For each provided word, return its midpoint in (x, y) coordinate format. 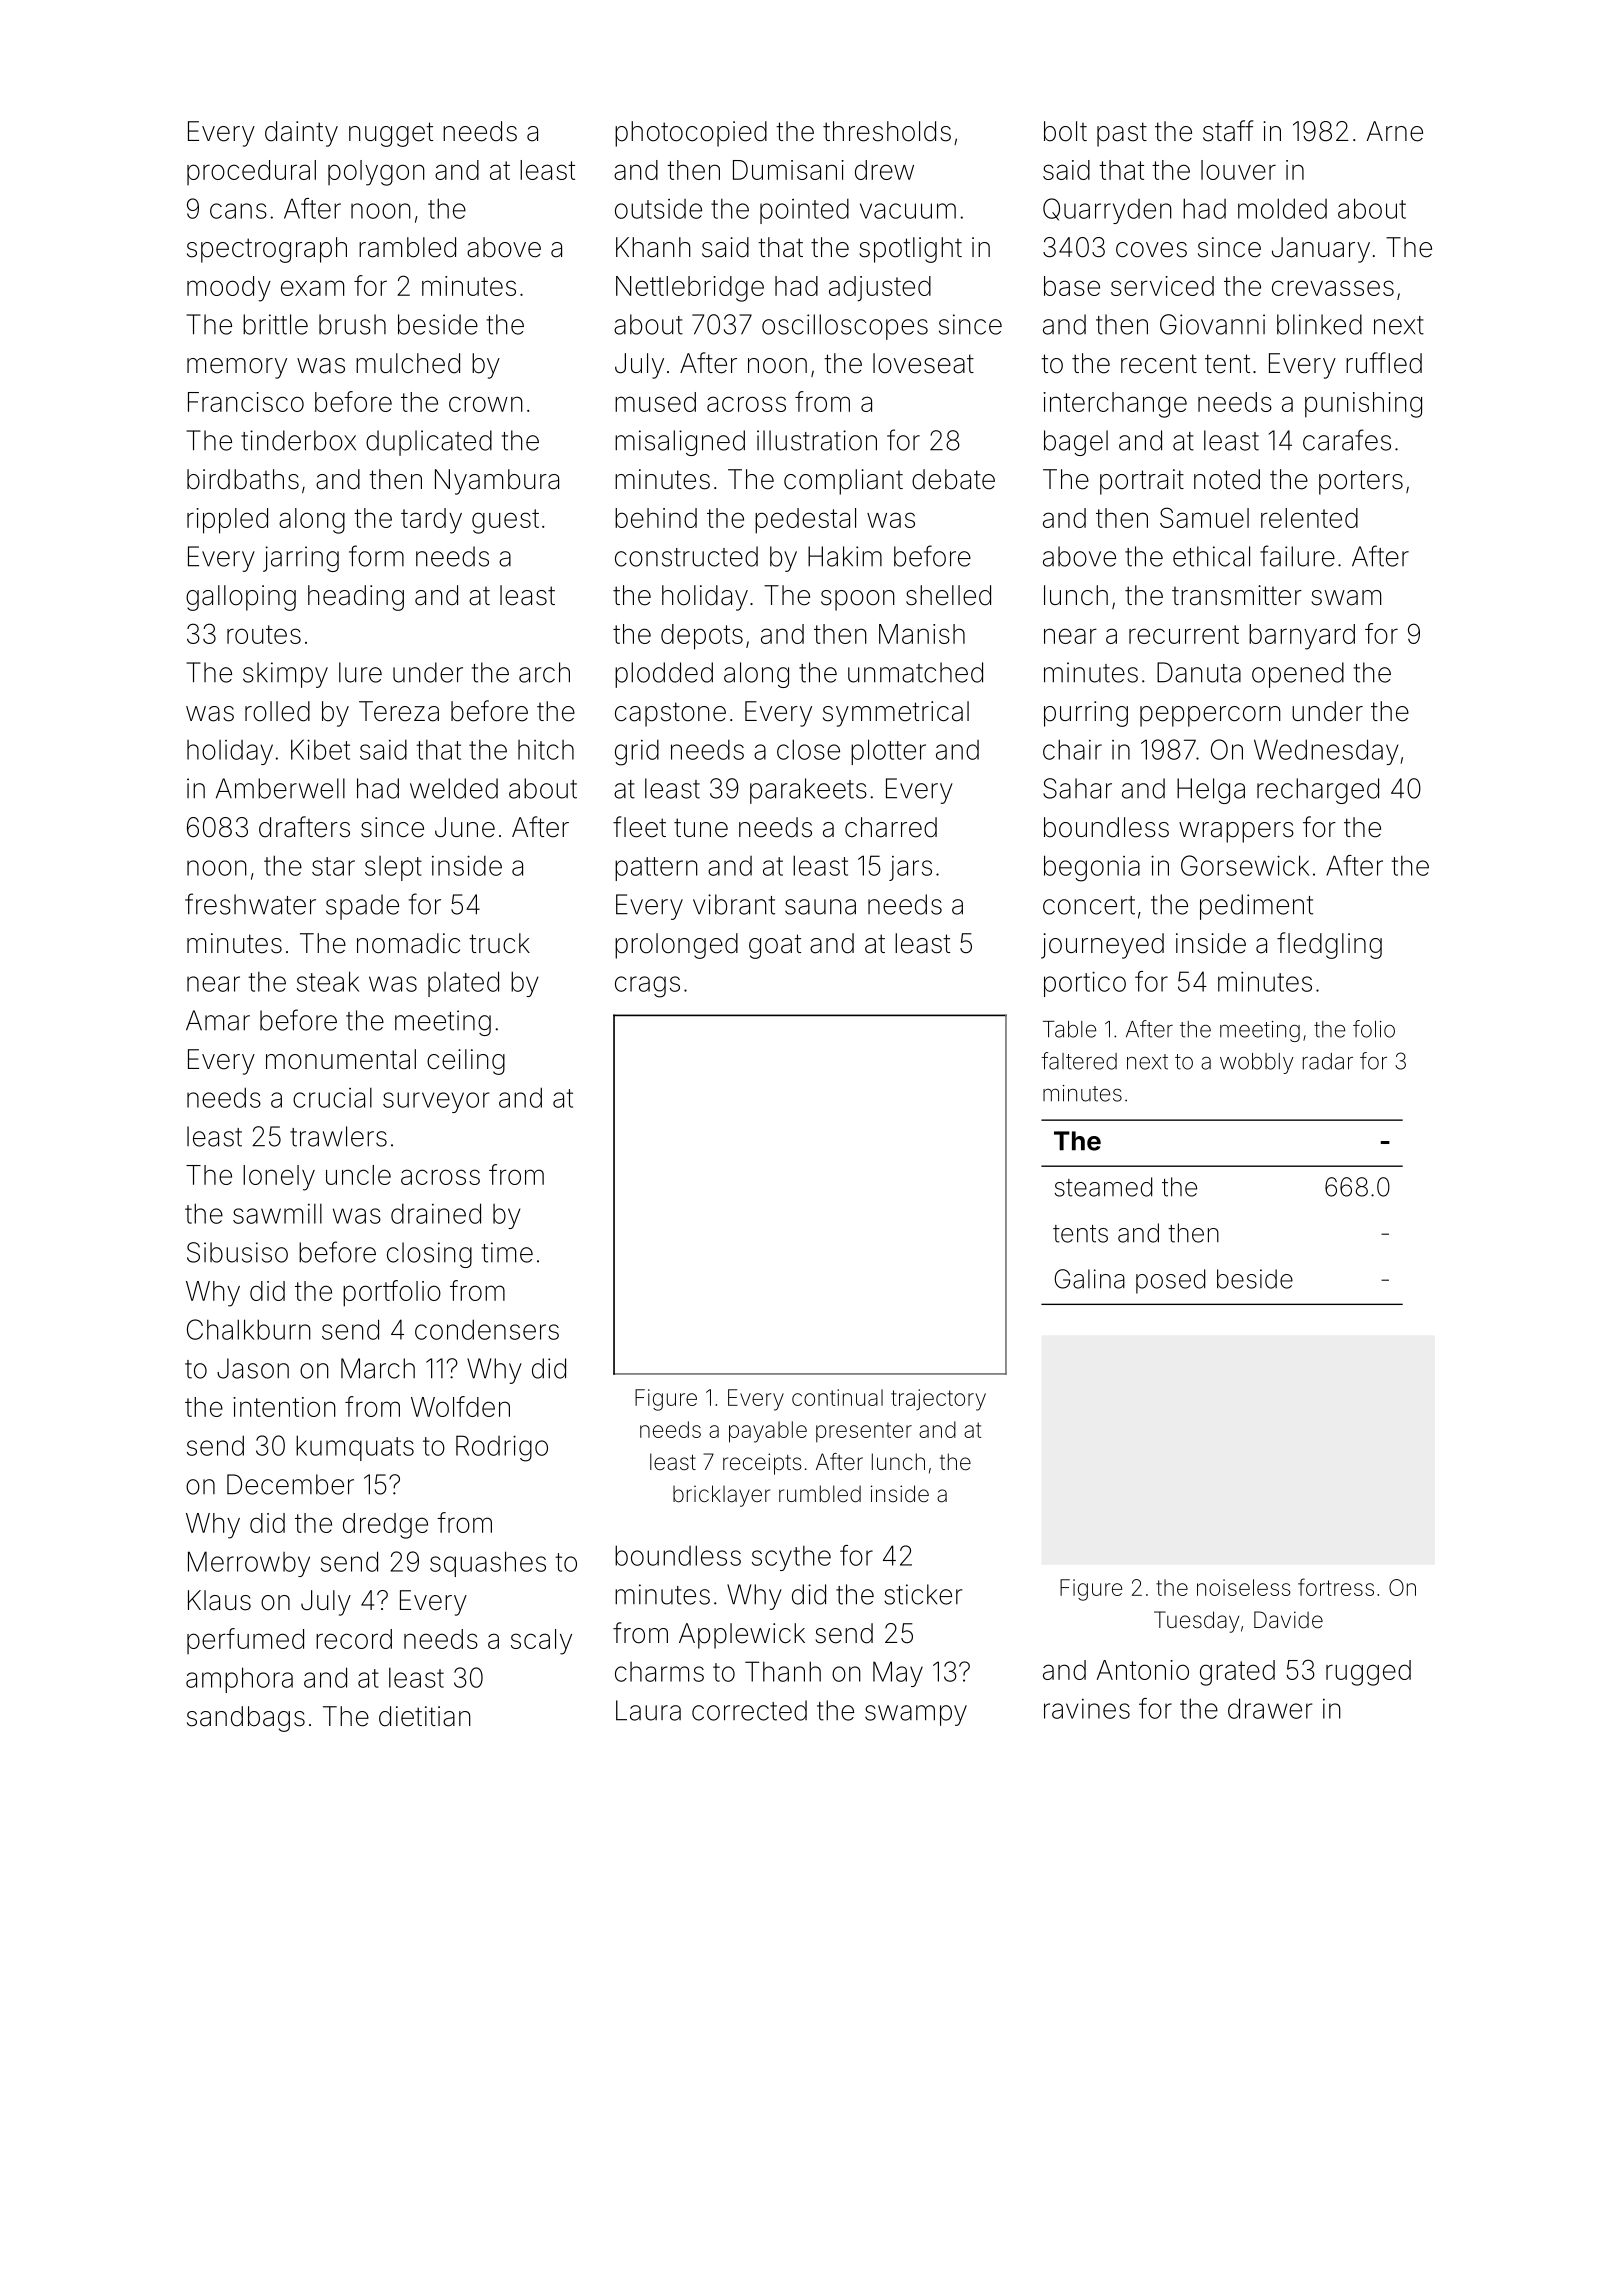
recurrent (1184, 634)
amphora (239, 1680)
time (507, 1252)
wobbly (1257, 1063)
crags (647, 987)
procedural (251, 172)
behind (656, 518)
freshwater (250, 904)
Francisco (246, 402)
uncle (358, 1175)
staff (1228, 131)
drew (884, 170)
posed (1170, 1281)
